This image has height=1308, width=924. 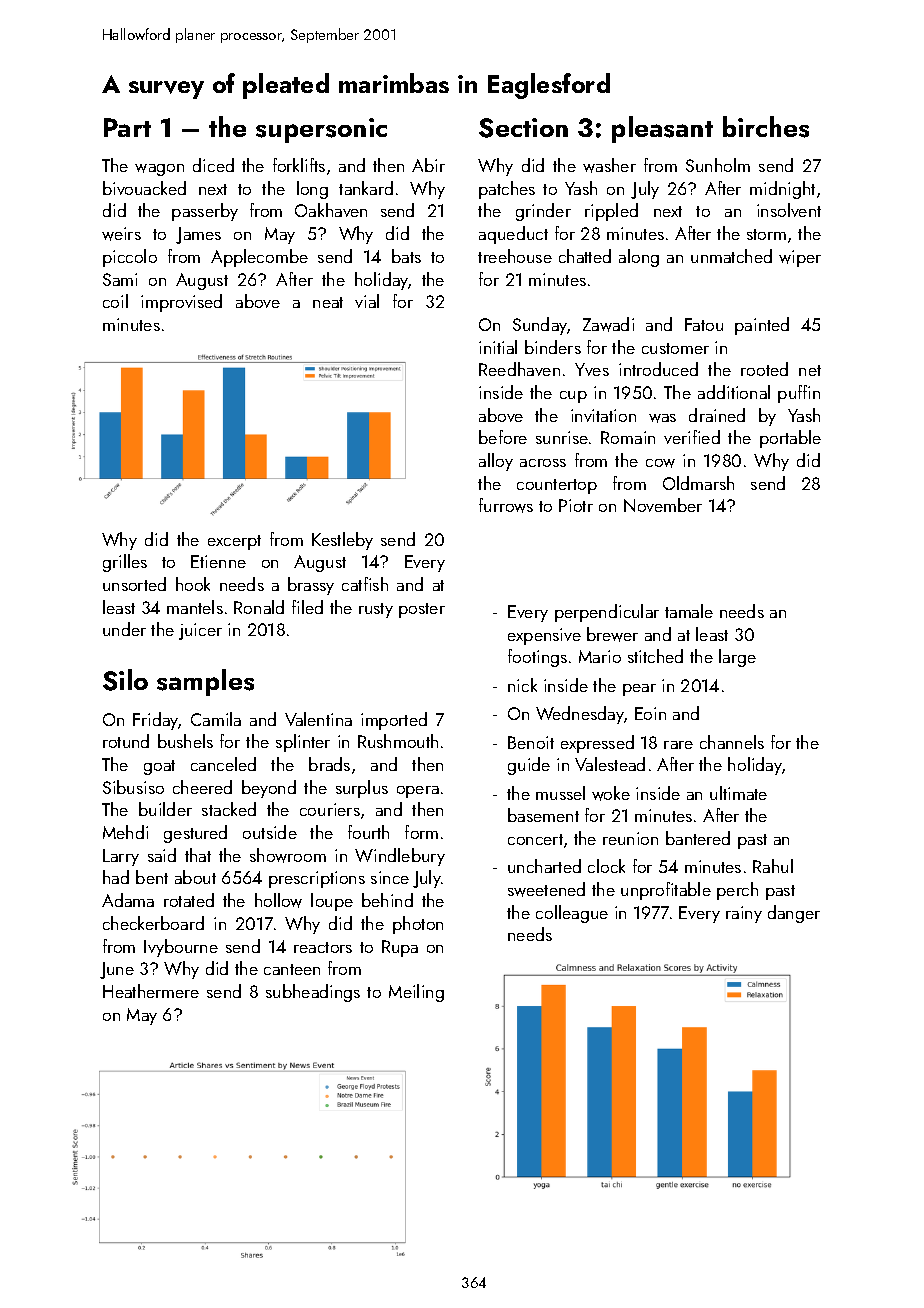 I want to click on rooted, so click(x=764, y=369).
